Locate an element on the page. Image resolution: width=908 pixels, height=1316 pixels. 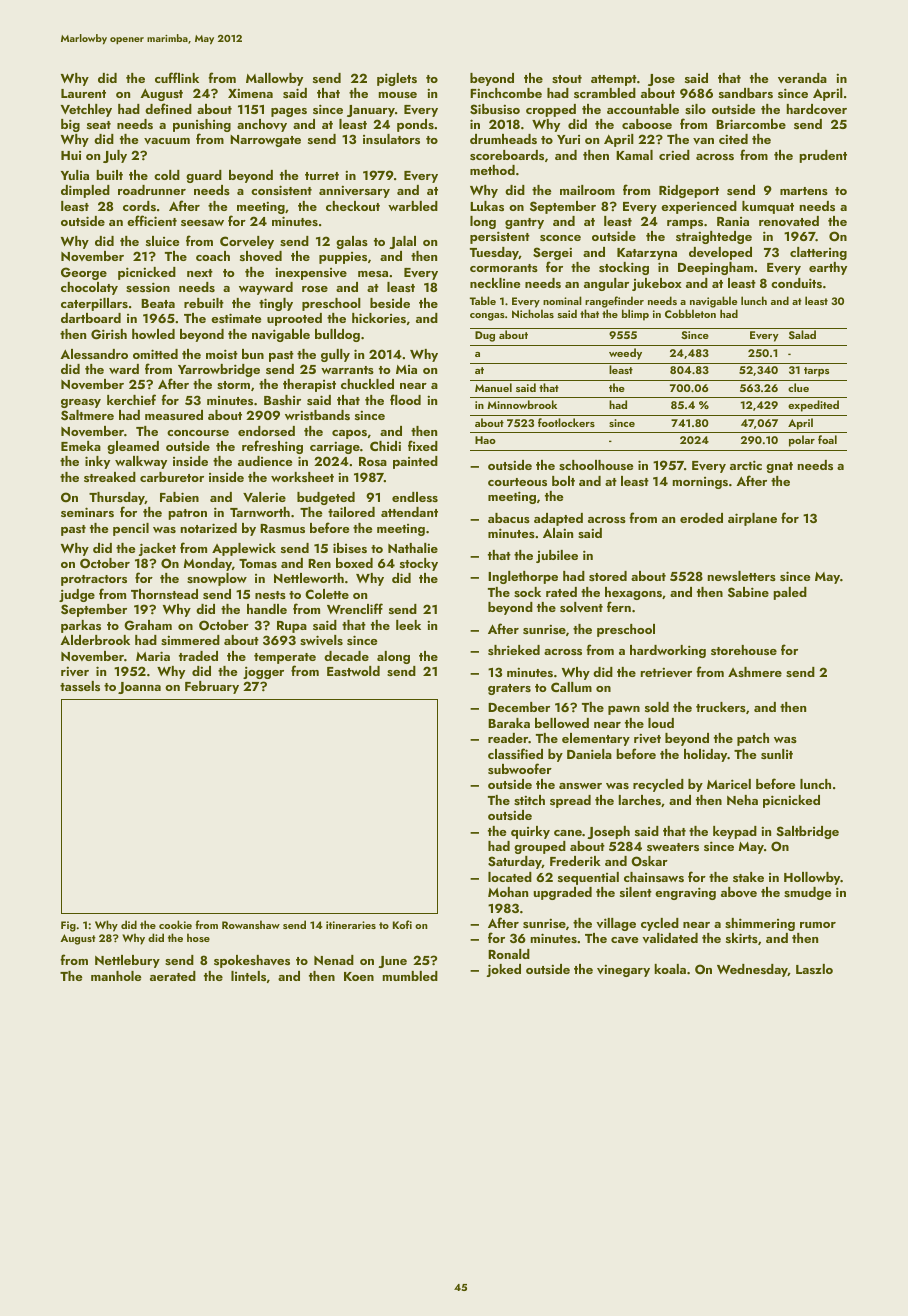
punishing is located at coordinates (202, 126).
